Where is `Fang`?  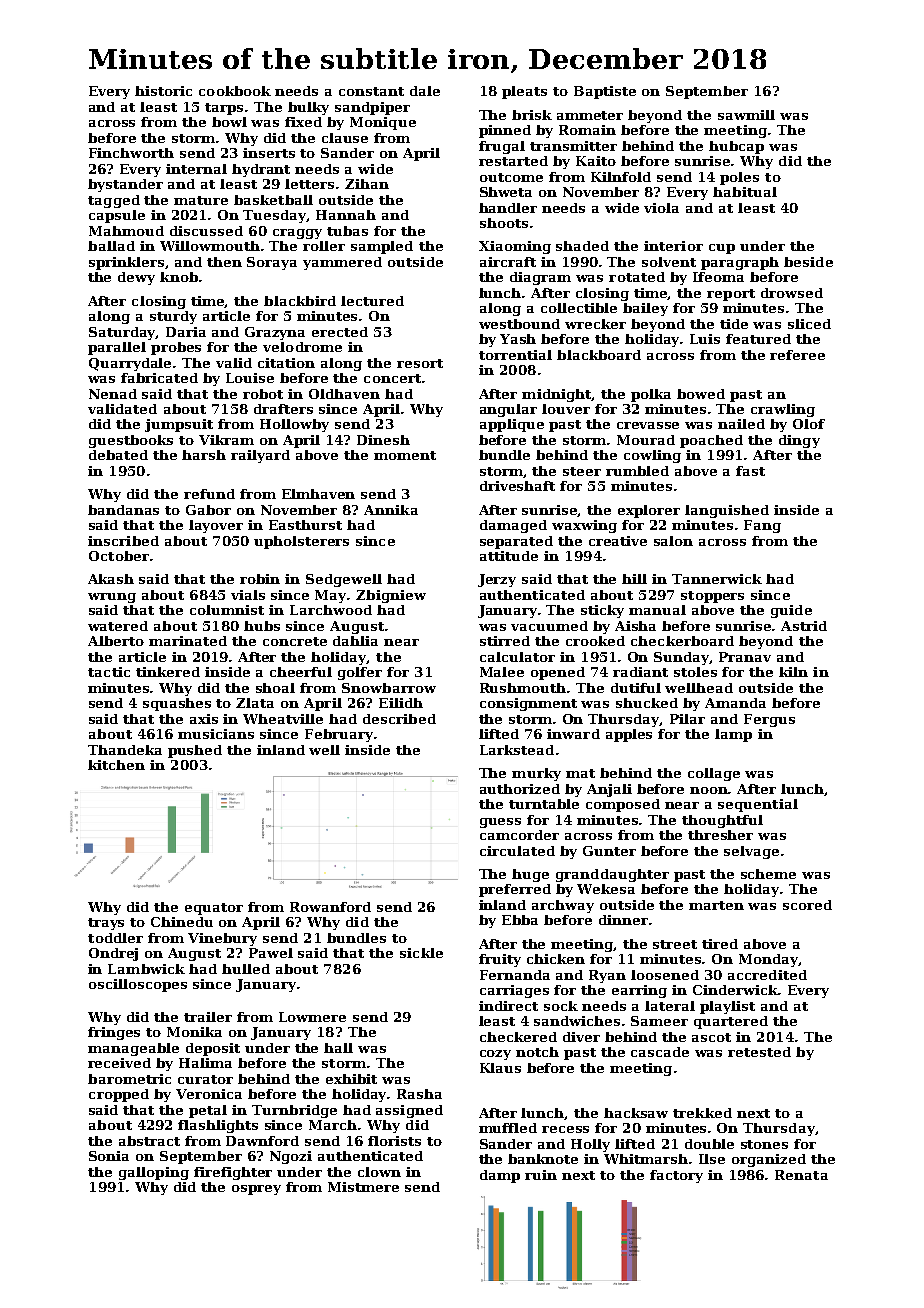
Fang is located at coordinates (762, 526).
